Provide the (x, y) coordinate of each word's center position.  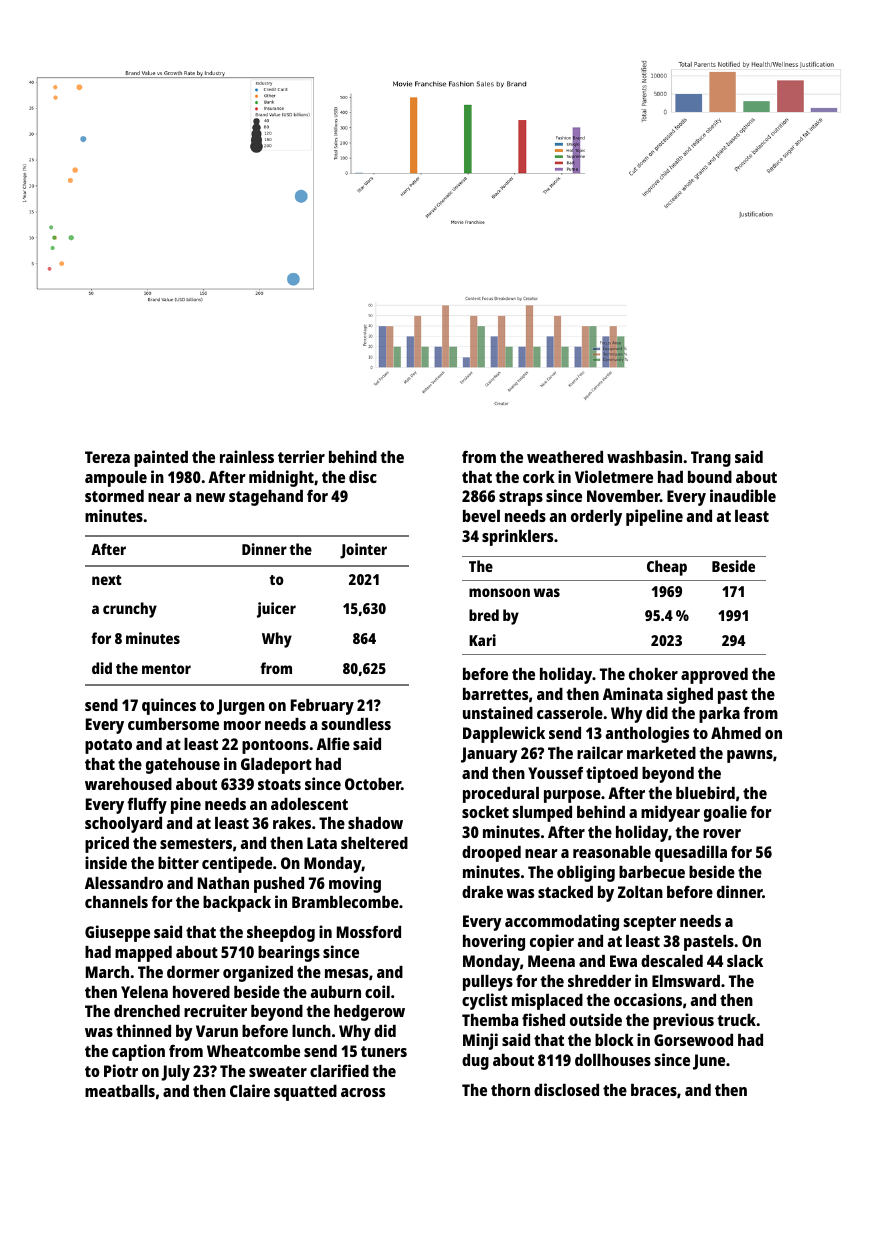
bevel (481, 516)
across (363, 1092)
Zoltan (640, 892)
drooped (491, 854)
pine (186, 805)
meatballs (120, 1091)
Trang (711, 459)
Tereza (107, 457)
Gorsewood (693, 1040)
